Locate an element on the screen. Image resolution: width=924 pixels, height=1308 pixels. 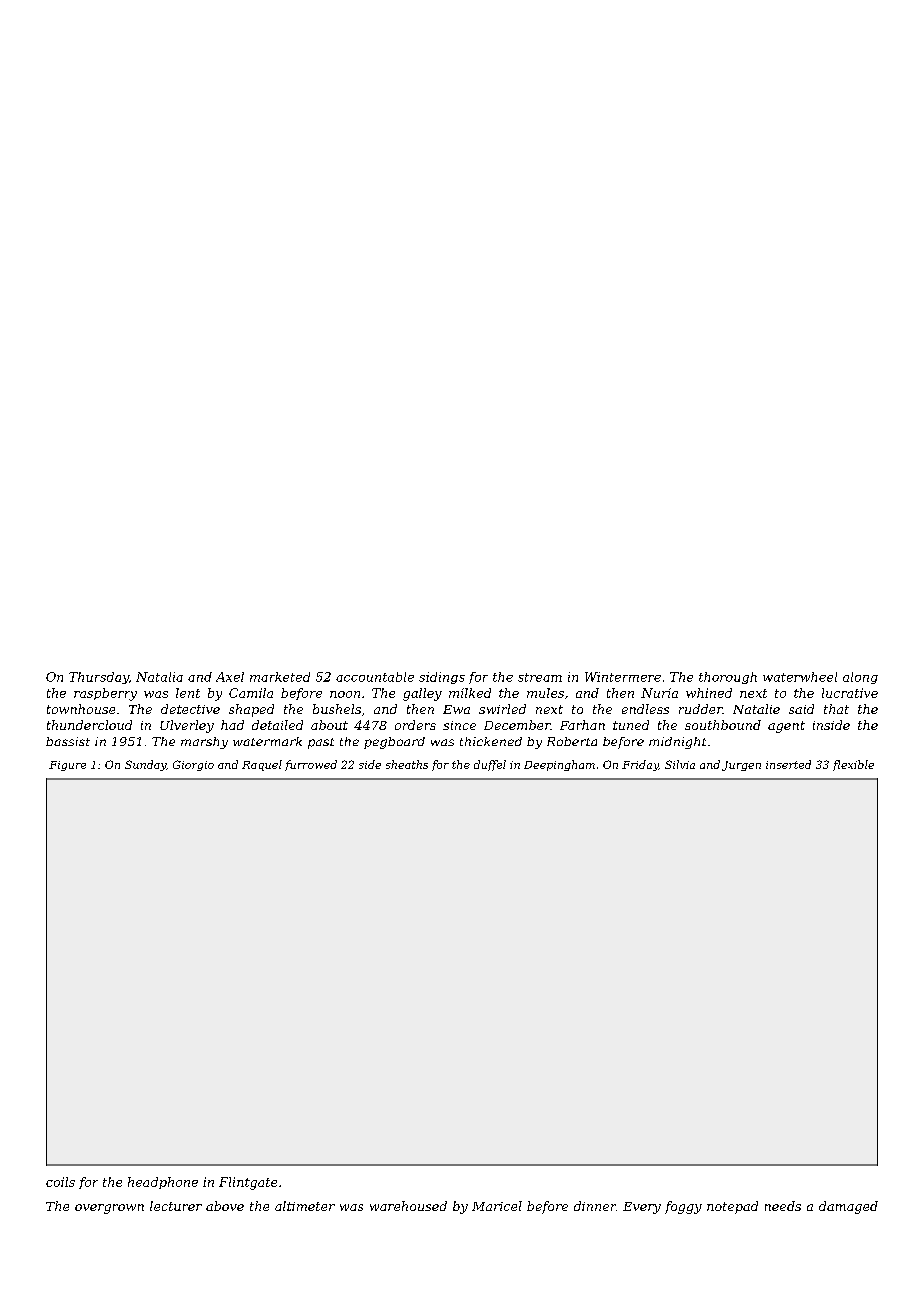
waterwheel is located at coordinates (800, 677).
